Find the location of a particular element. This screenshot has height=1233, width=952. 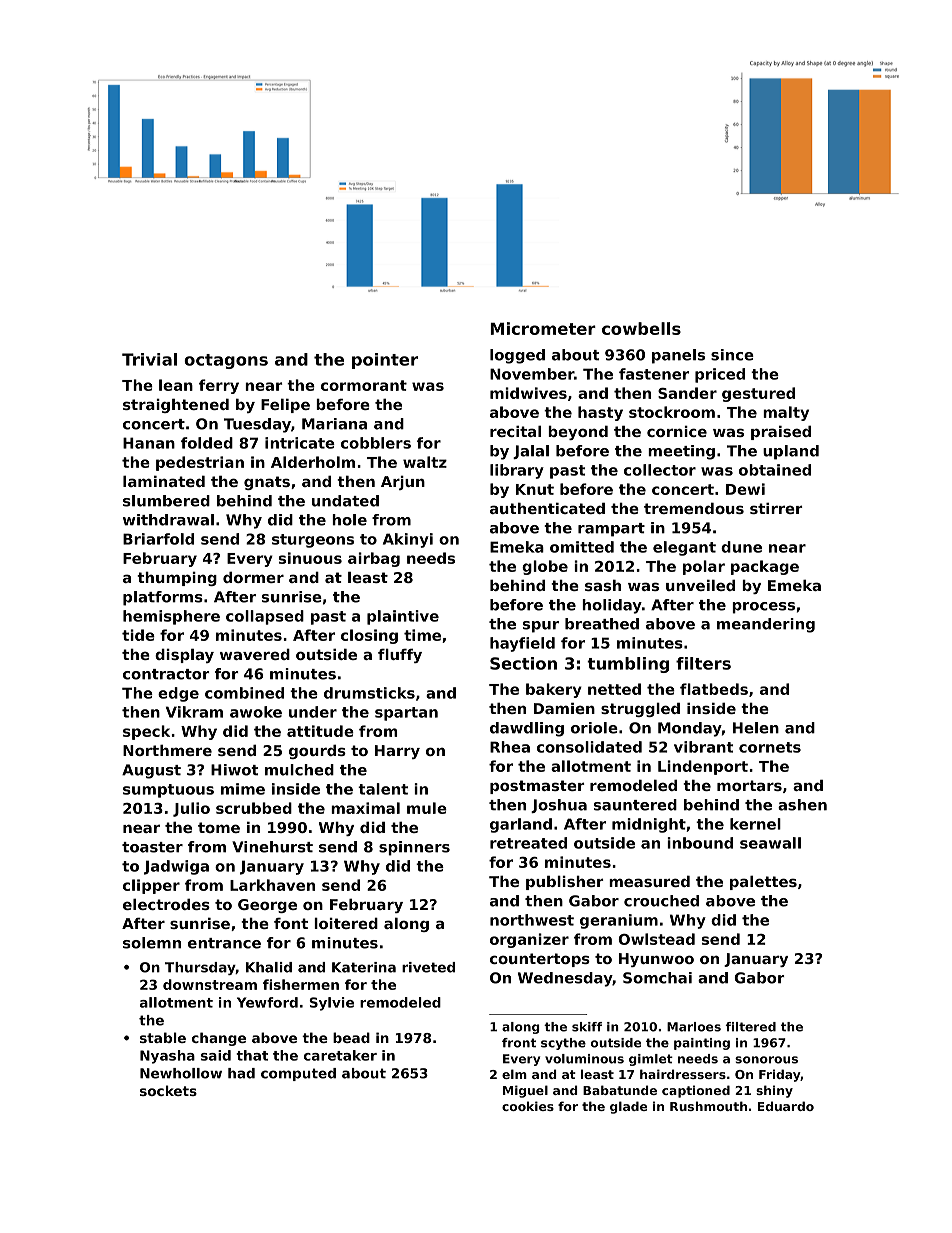

recital is located at coordinates (515, 431).
